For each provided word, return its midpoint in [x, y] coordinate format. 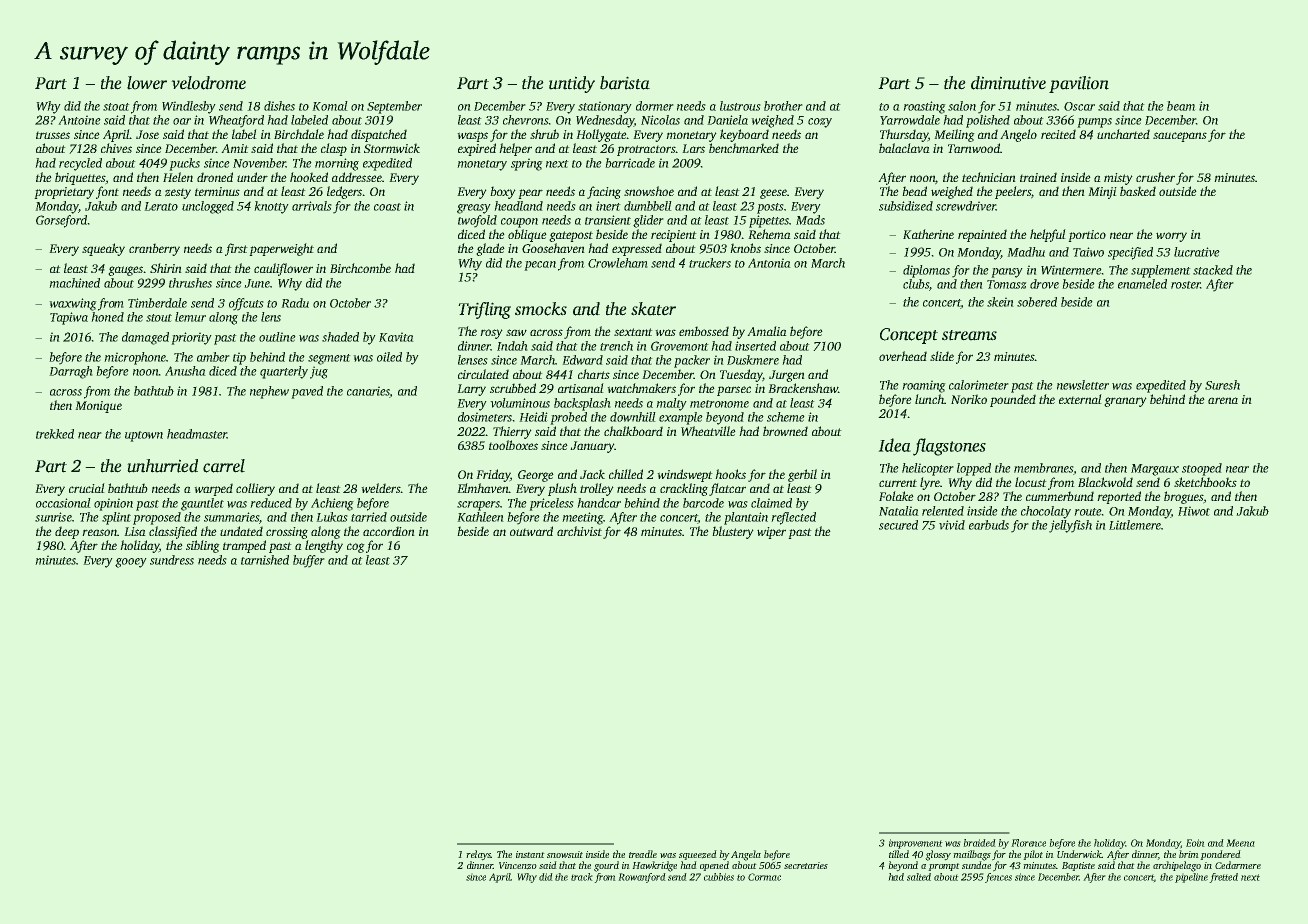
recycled [80, 164]
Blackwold [1105, 482]
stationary [604, 108]
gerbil [802, 475]
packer [692, 361]
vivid [952, 525]
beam [1181, 106]
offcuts [246, 304]
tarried [369, 517]
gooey [130, 563]
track [581, 877]
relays [479, 855]
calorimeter [978, 385]
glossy [938, 855]
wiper [771, 533]
